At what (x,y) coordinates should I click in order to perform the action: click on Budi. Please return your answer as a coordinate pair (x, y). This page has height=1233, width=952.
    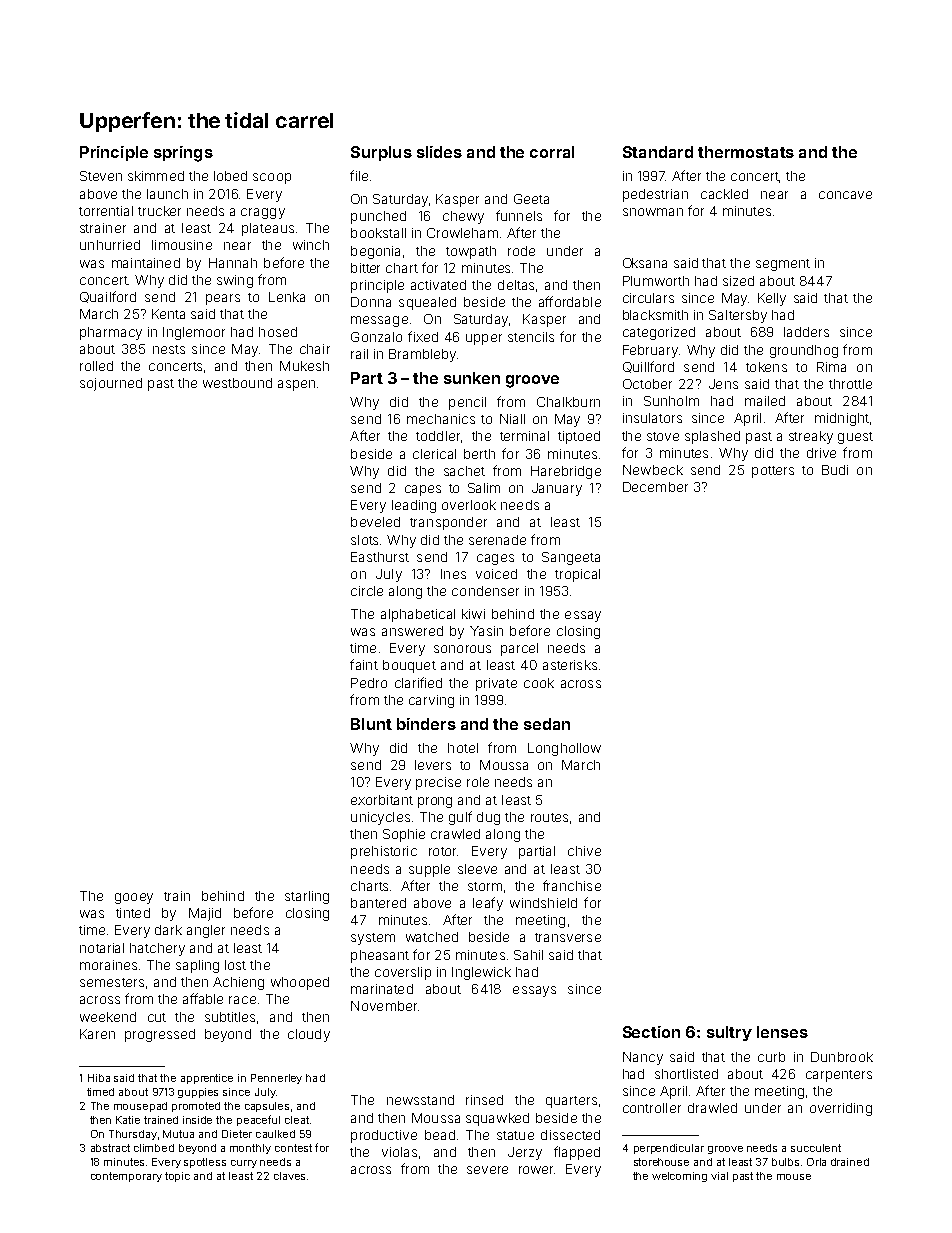
    Looking at the image, I should click on (835, 470).
